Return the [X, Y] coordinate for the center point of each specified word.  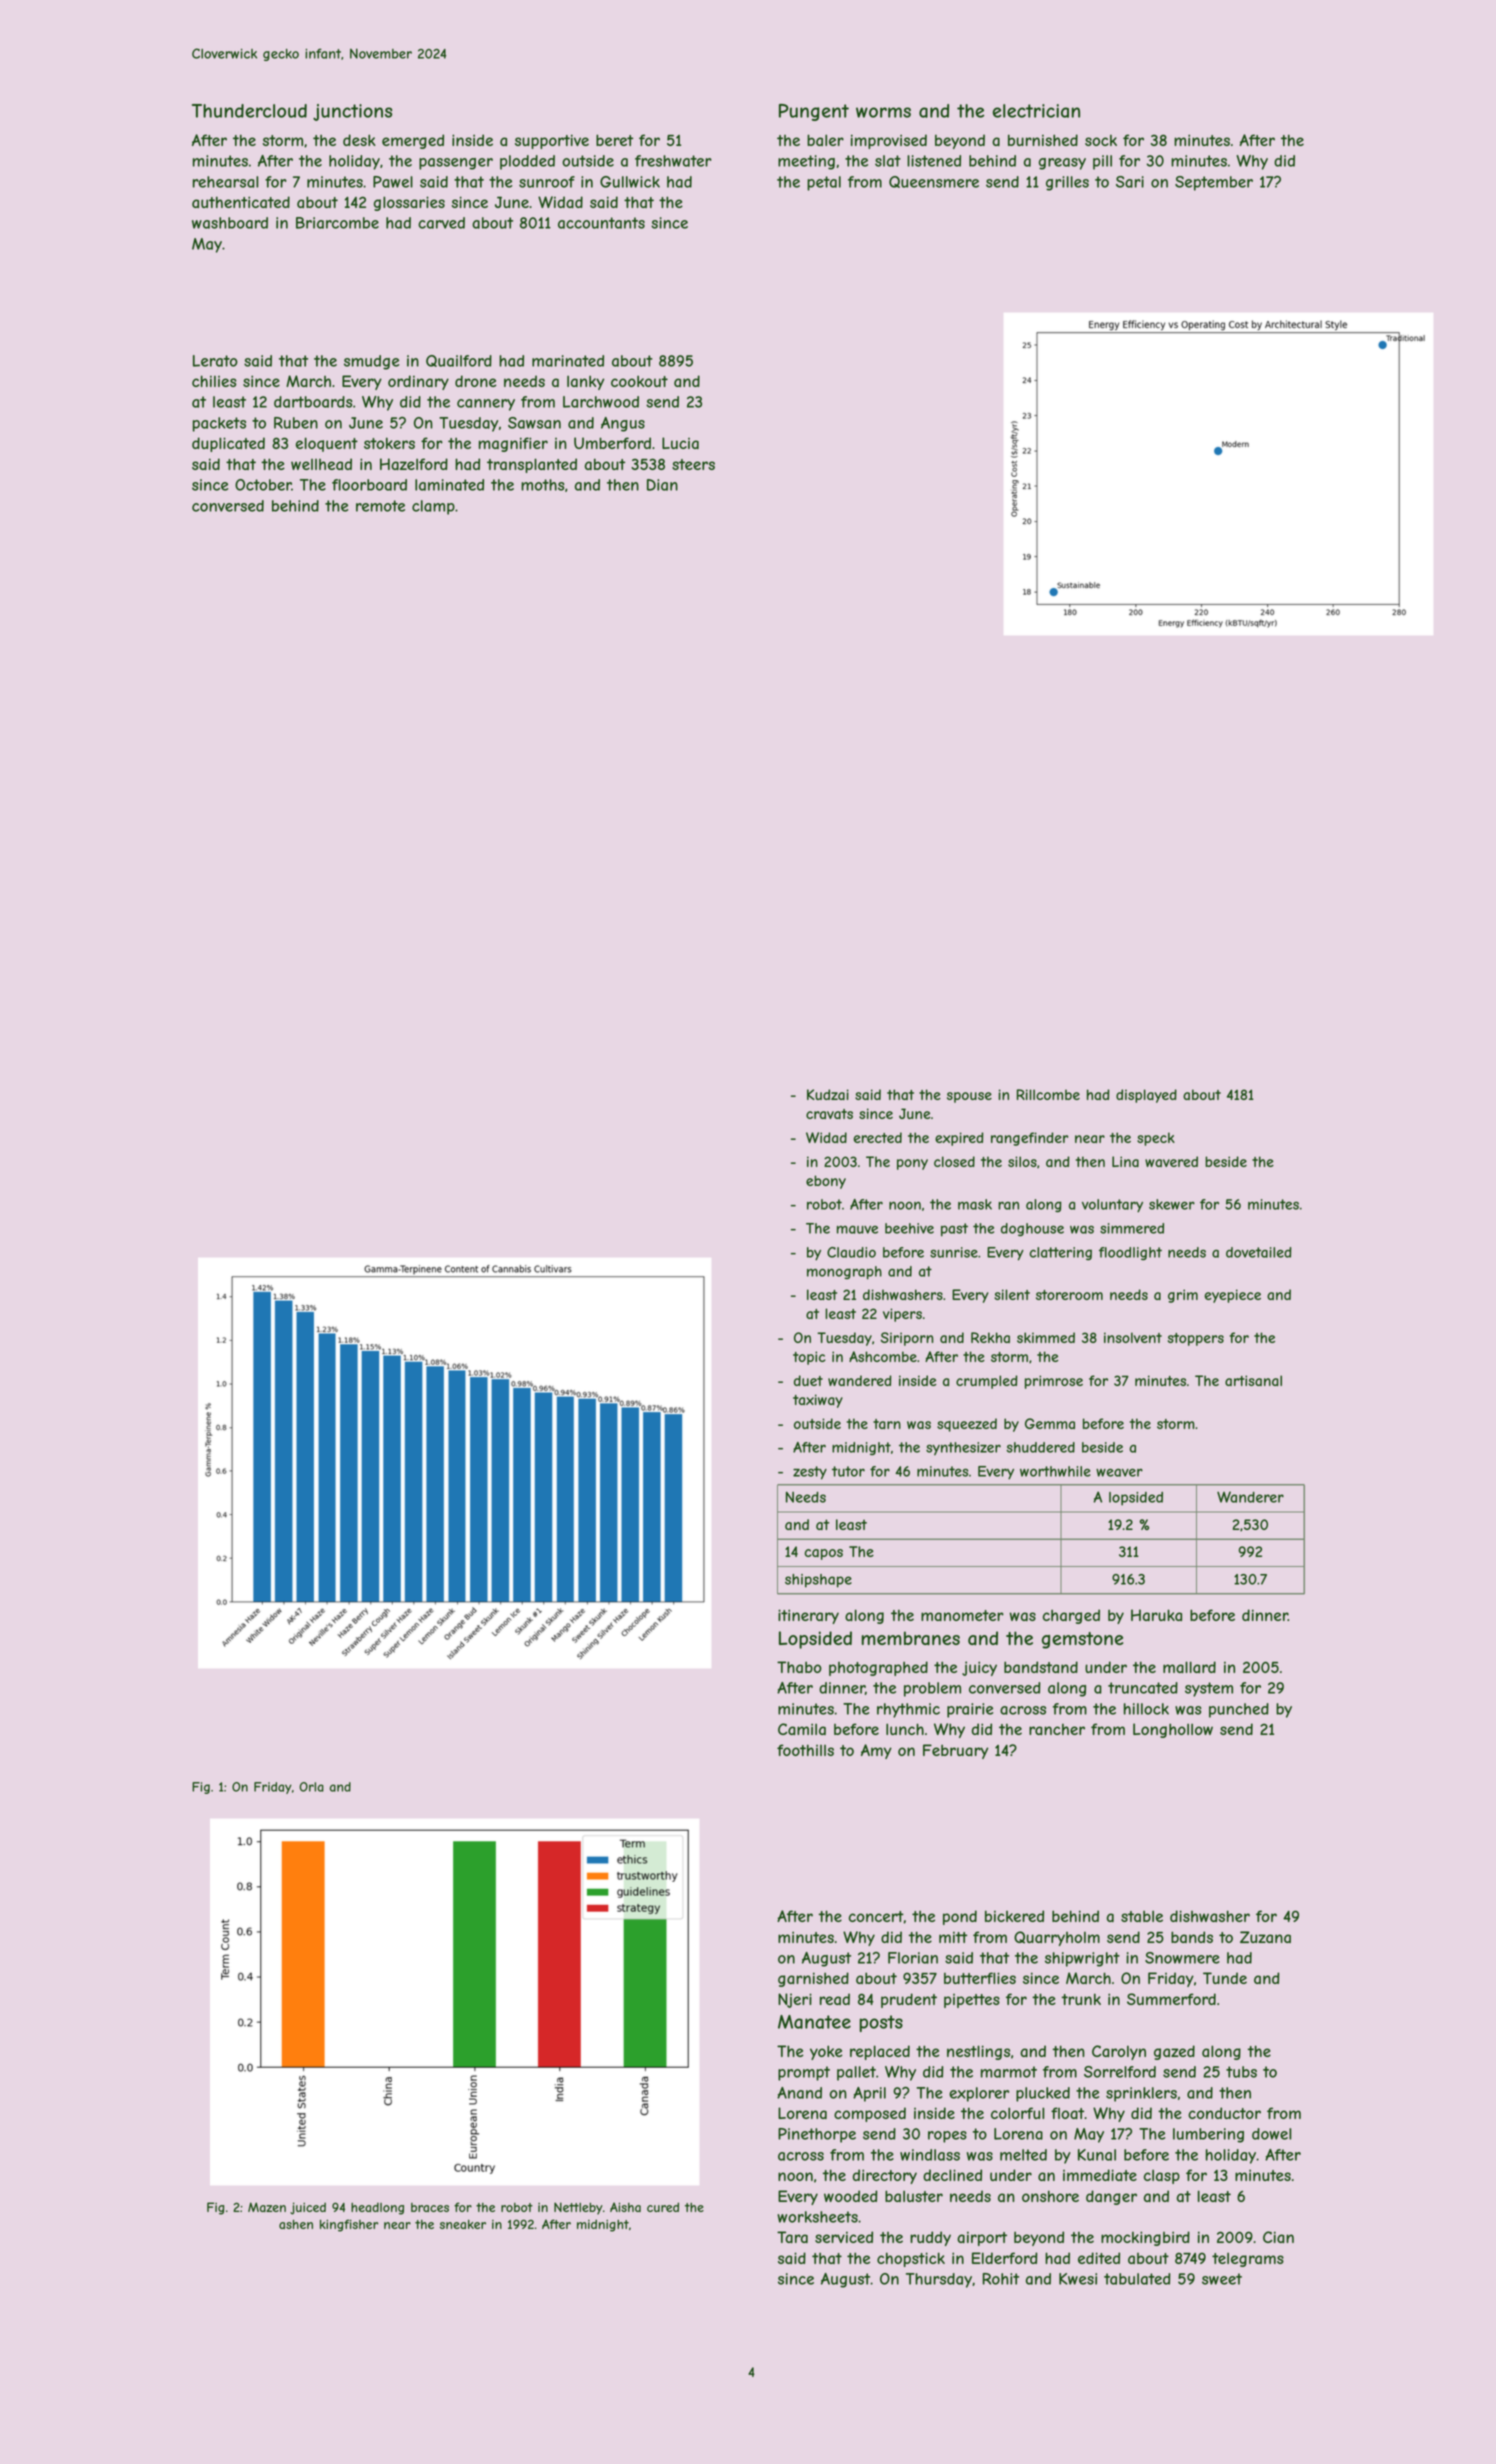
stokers [389, 443]
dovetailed [1259, 1252]
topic [809, 1358]
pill [1102, 162]
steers [693, 464]
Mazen [267, 2207]
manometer [962, 1615]
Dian [662, 485]
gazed [1174, 2052]
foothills [805, 1750]
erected [877, 1137]
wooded [850, 2196]
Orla [311, 1787]
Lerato [215, 361]
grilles [1067, 183]
